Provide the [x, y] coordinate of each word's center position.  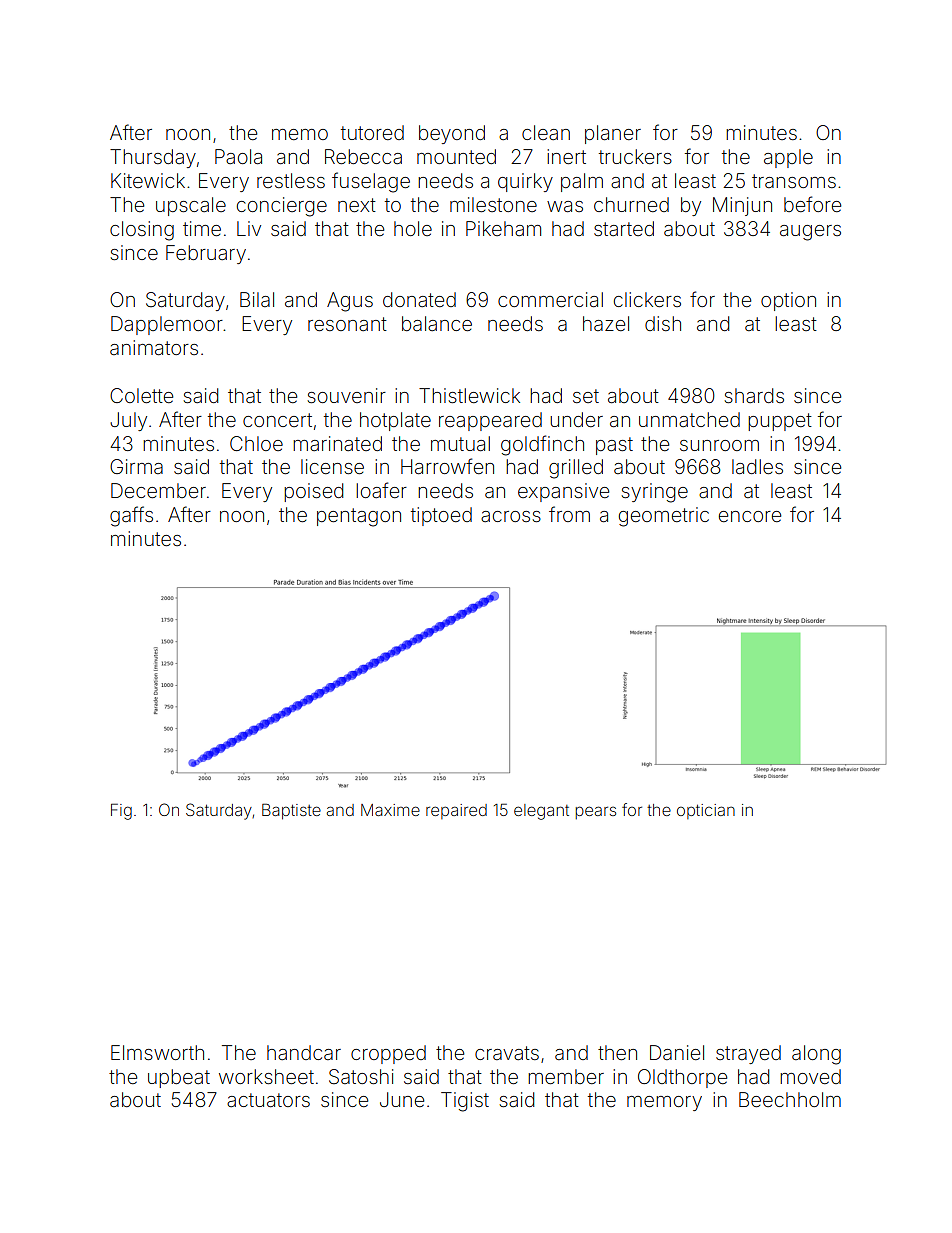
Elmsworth [157, 1052]
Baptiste [291, 811]
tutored [372, 132]
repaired [456, 811]
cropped [388, 1054]
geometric [664, 517]
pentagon [359, 517]
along [816, 1055]
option [788, 301]
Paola [238, 156]
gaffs [131, 516]
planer [613, 134]
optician [706, 811]
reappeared [490, 421]
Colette [141, 395]
